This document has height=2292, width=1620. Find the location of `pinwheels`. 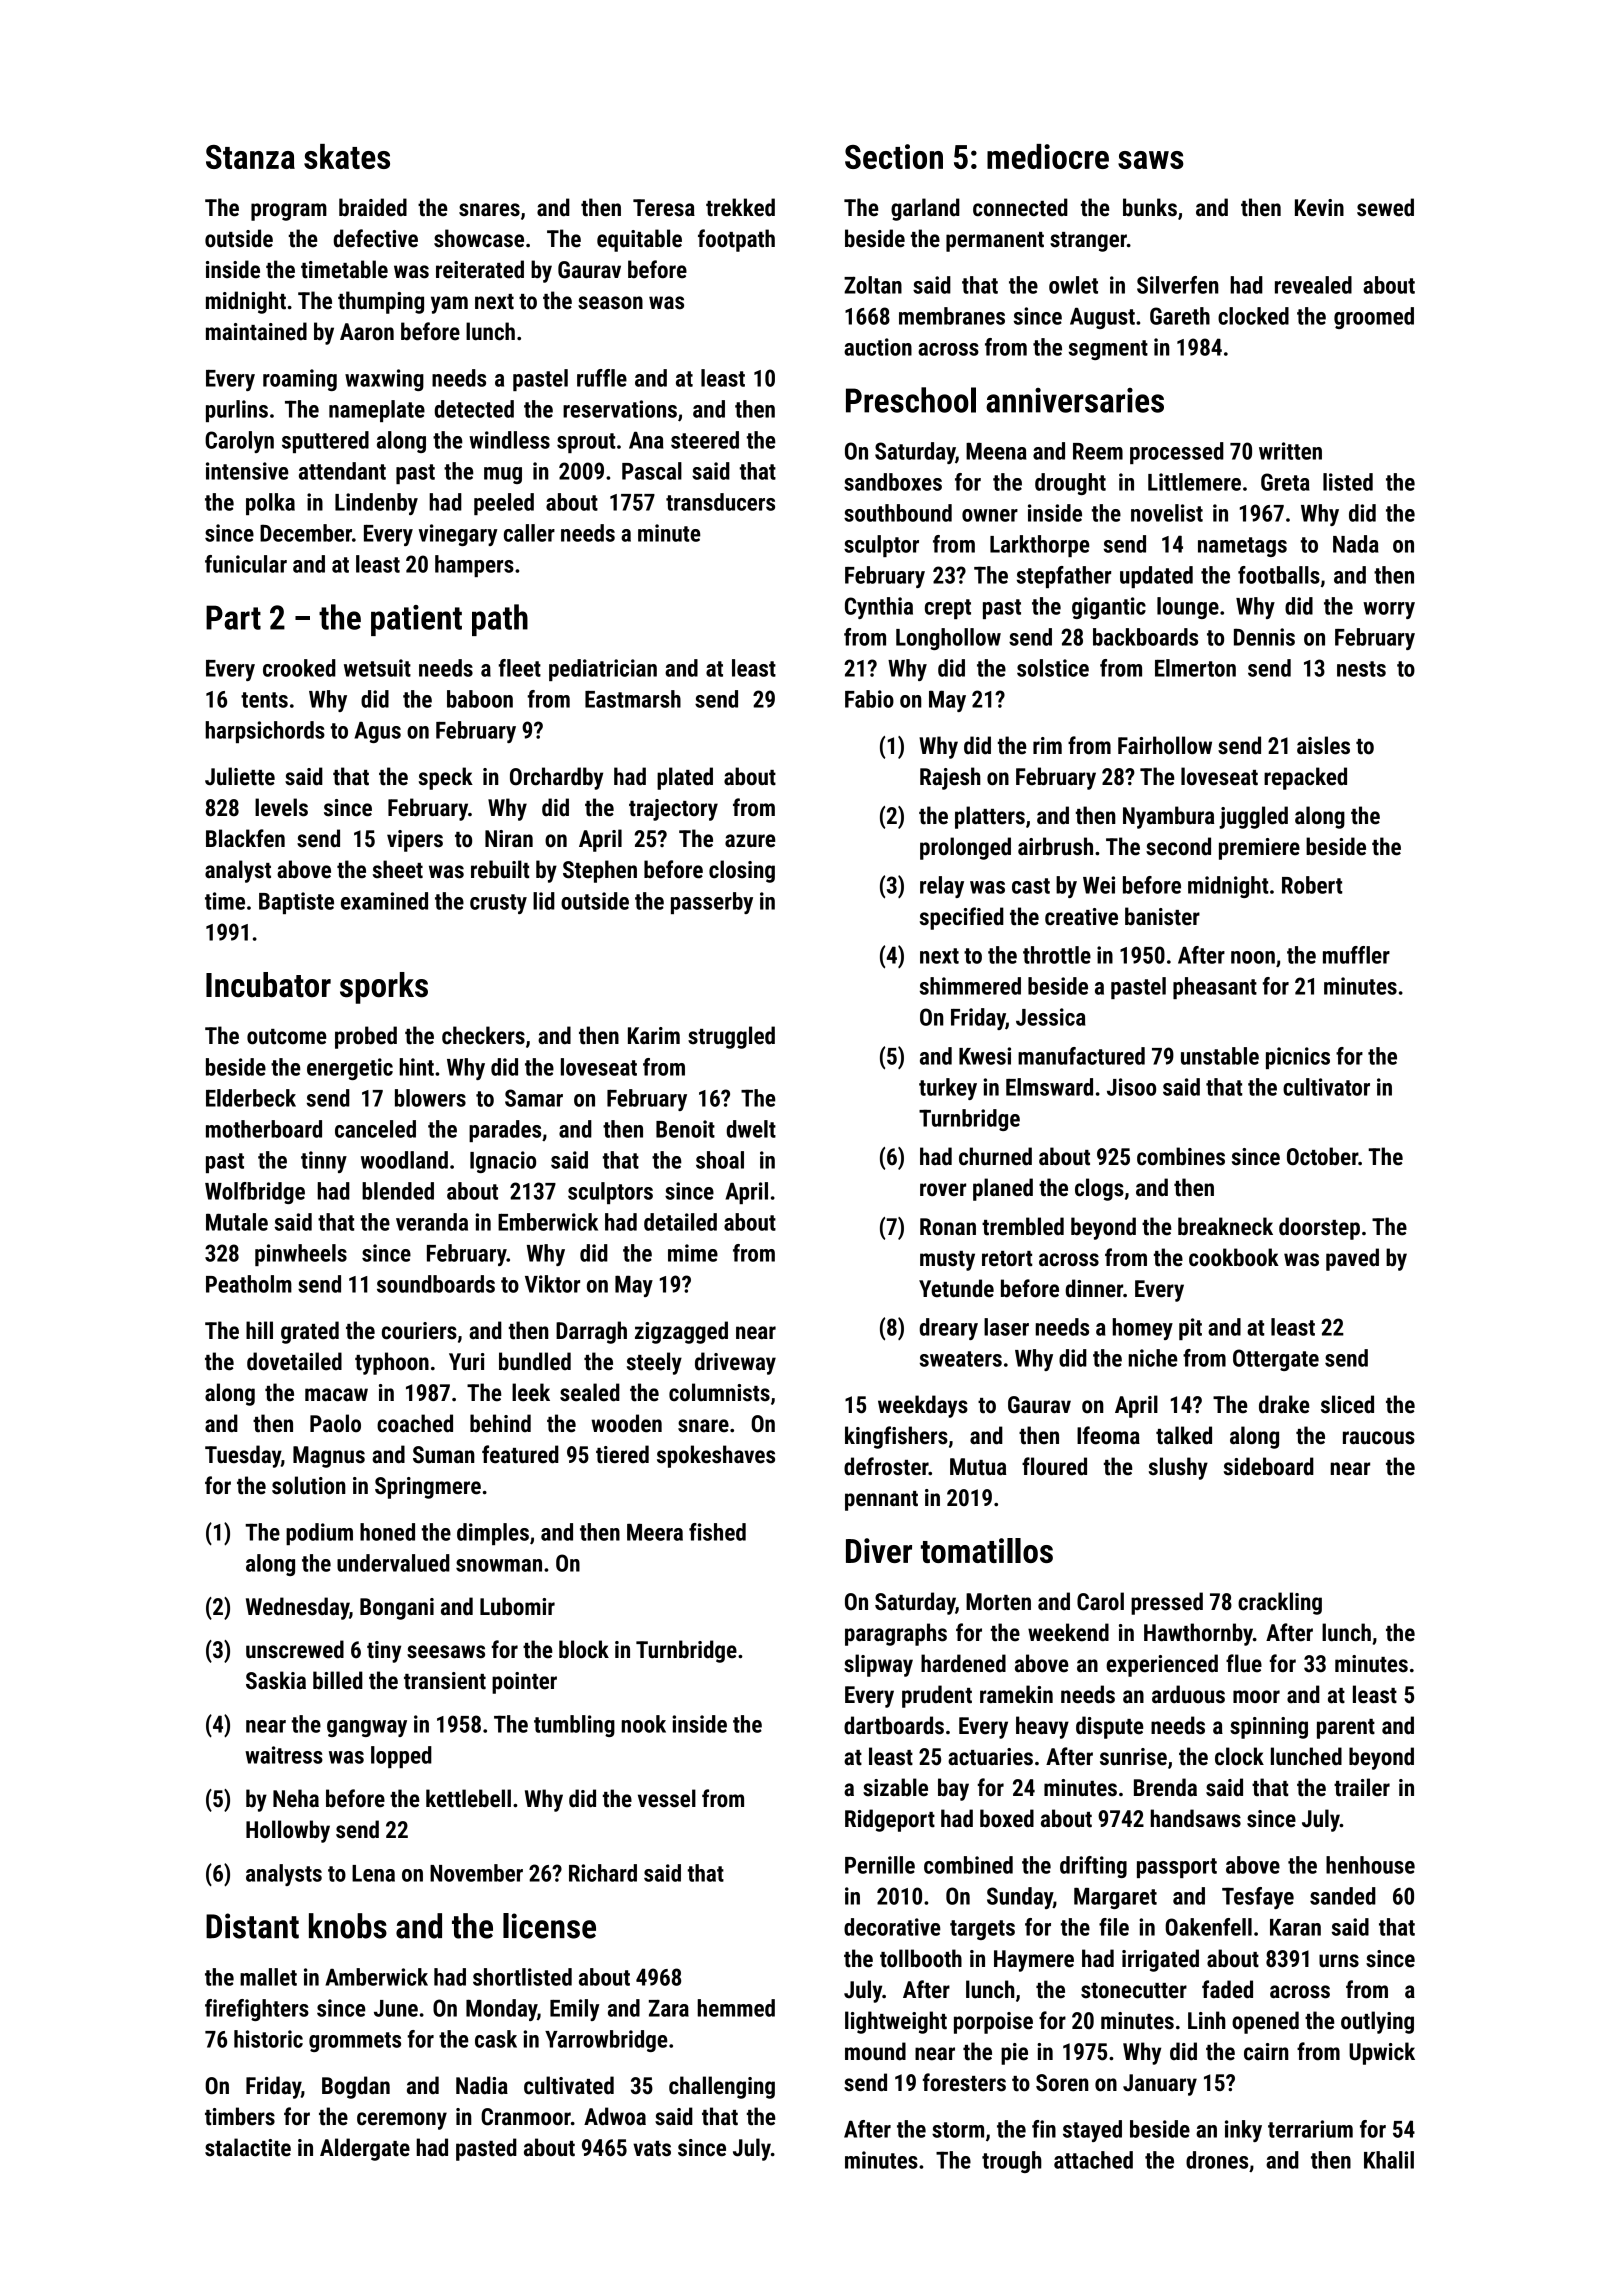

pinwheels is located at coordinates (301, 1255).
